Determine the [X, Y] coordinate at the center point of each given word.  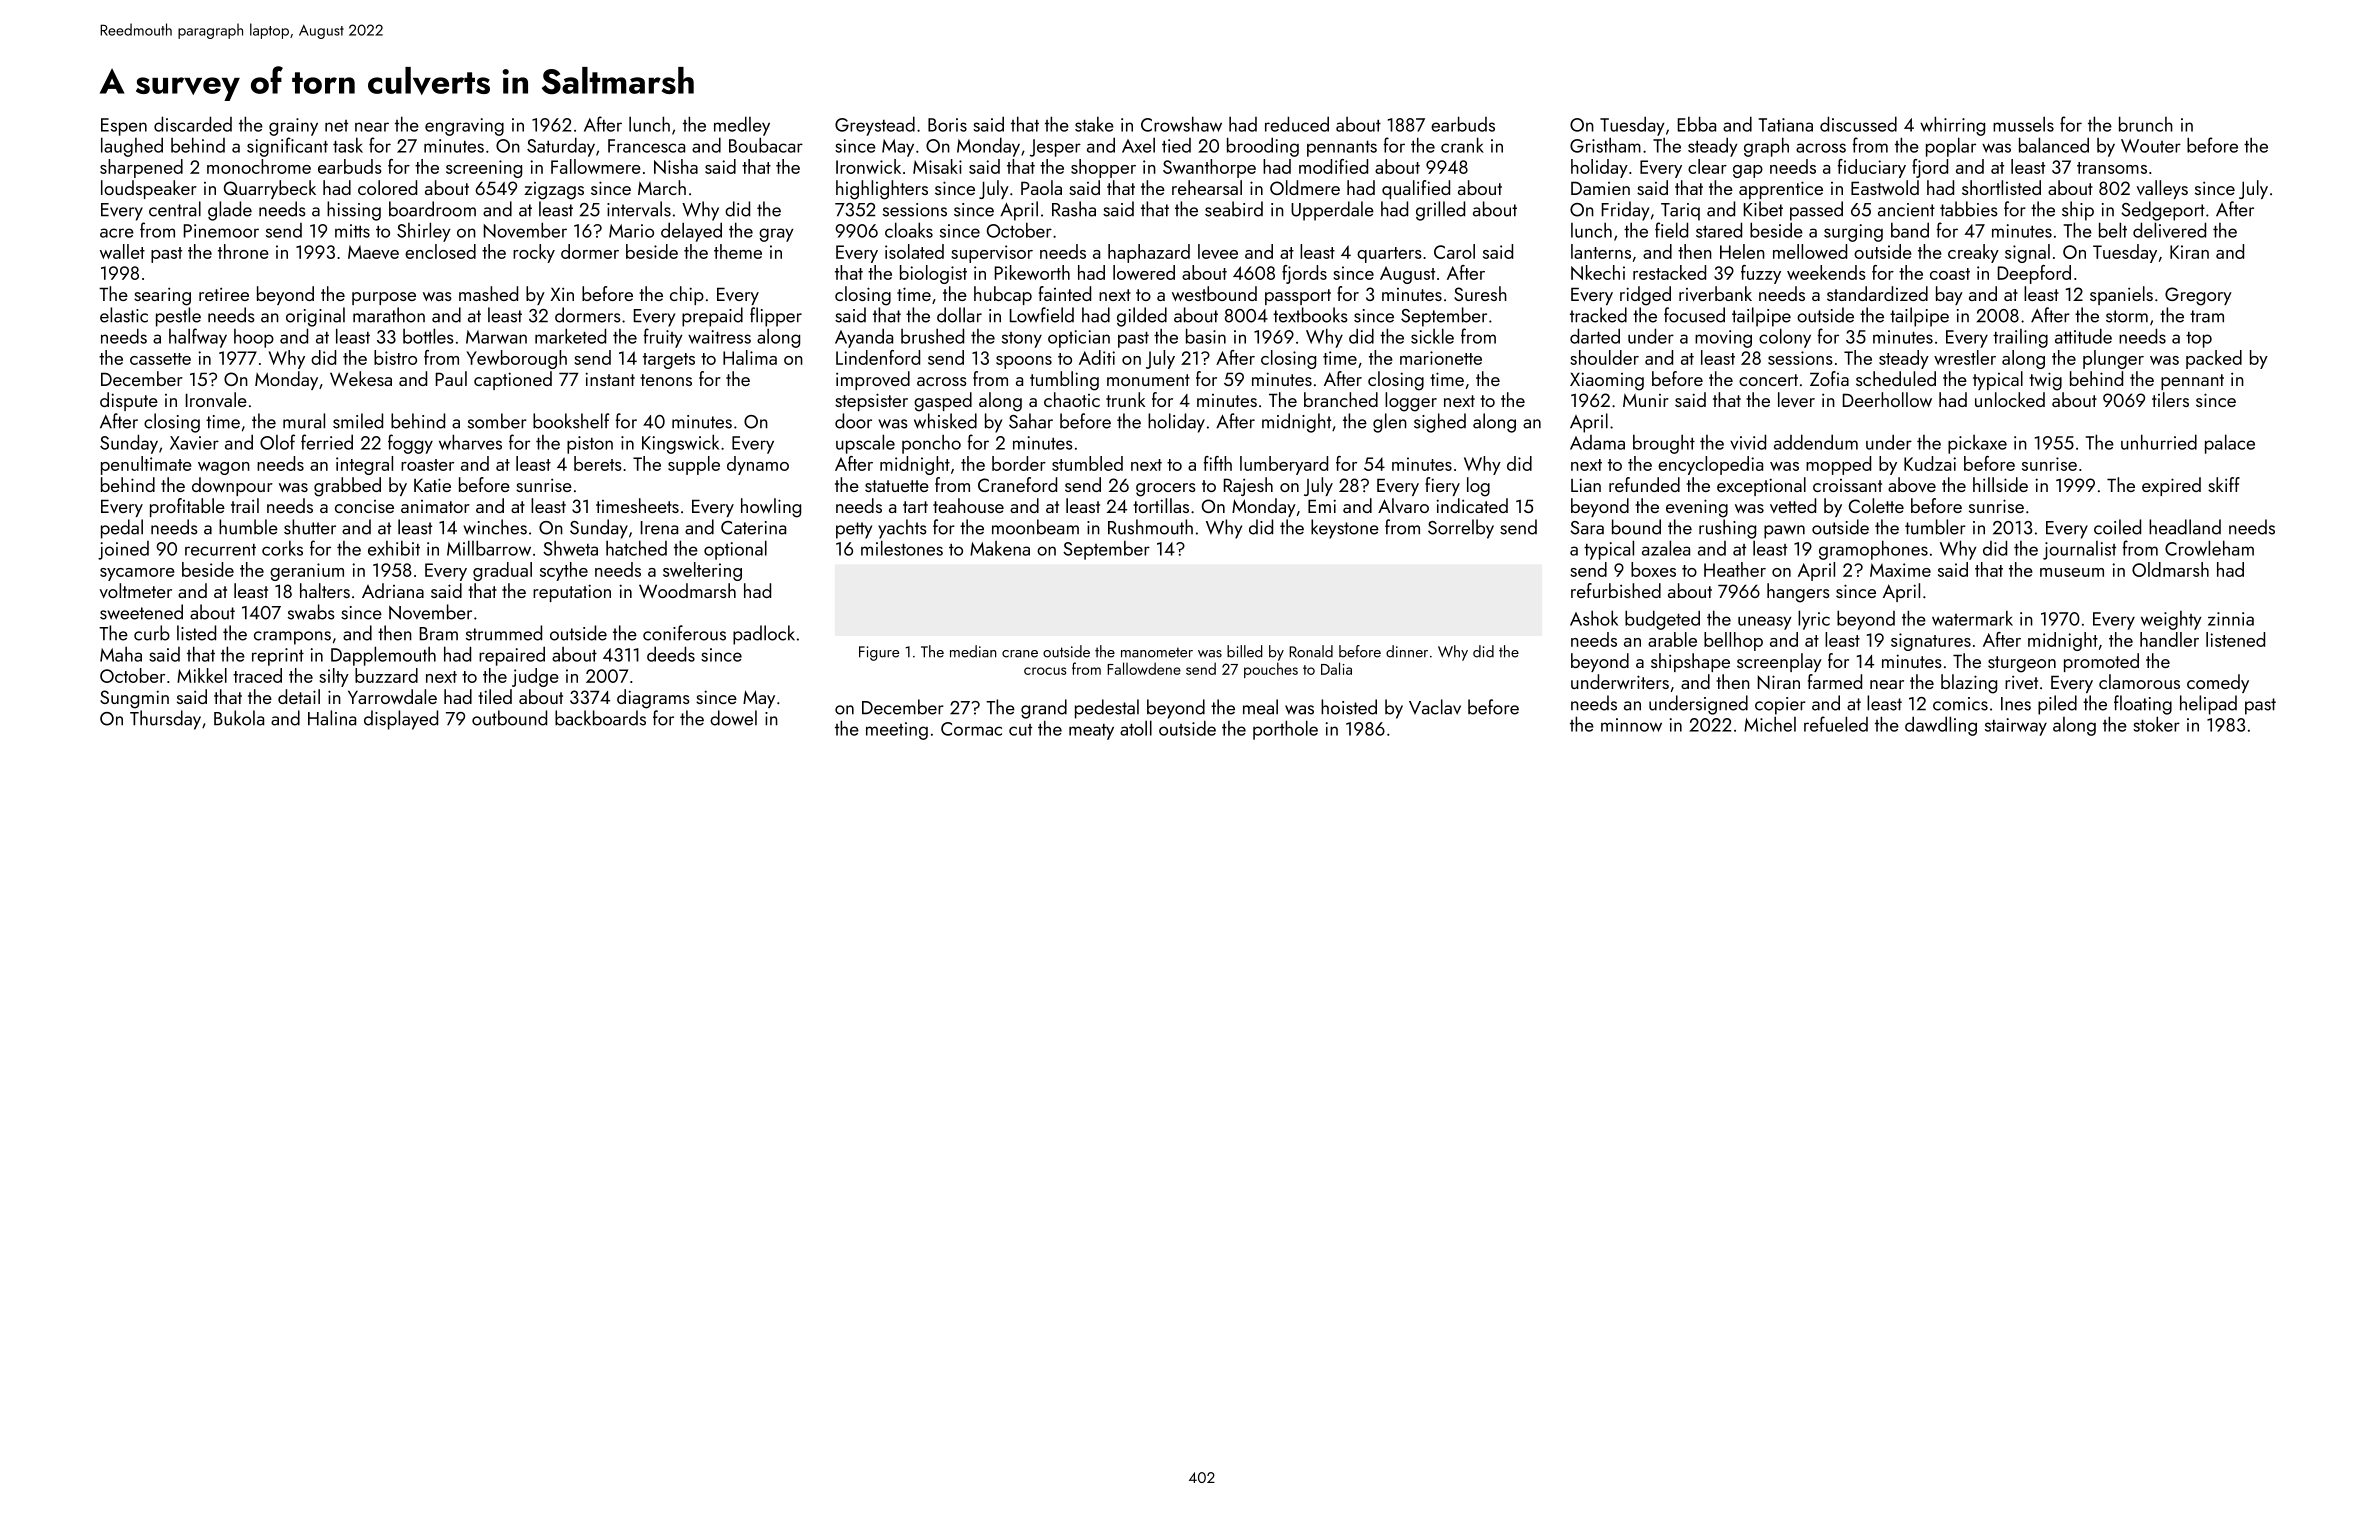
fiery [1442, 486]
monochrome [259, 166]
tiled [495, 696]
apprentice [1781, 190]
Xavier [194, 443]
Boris [947, 125]
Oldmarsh [2170, 569]
